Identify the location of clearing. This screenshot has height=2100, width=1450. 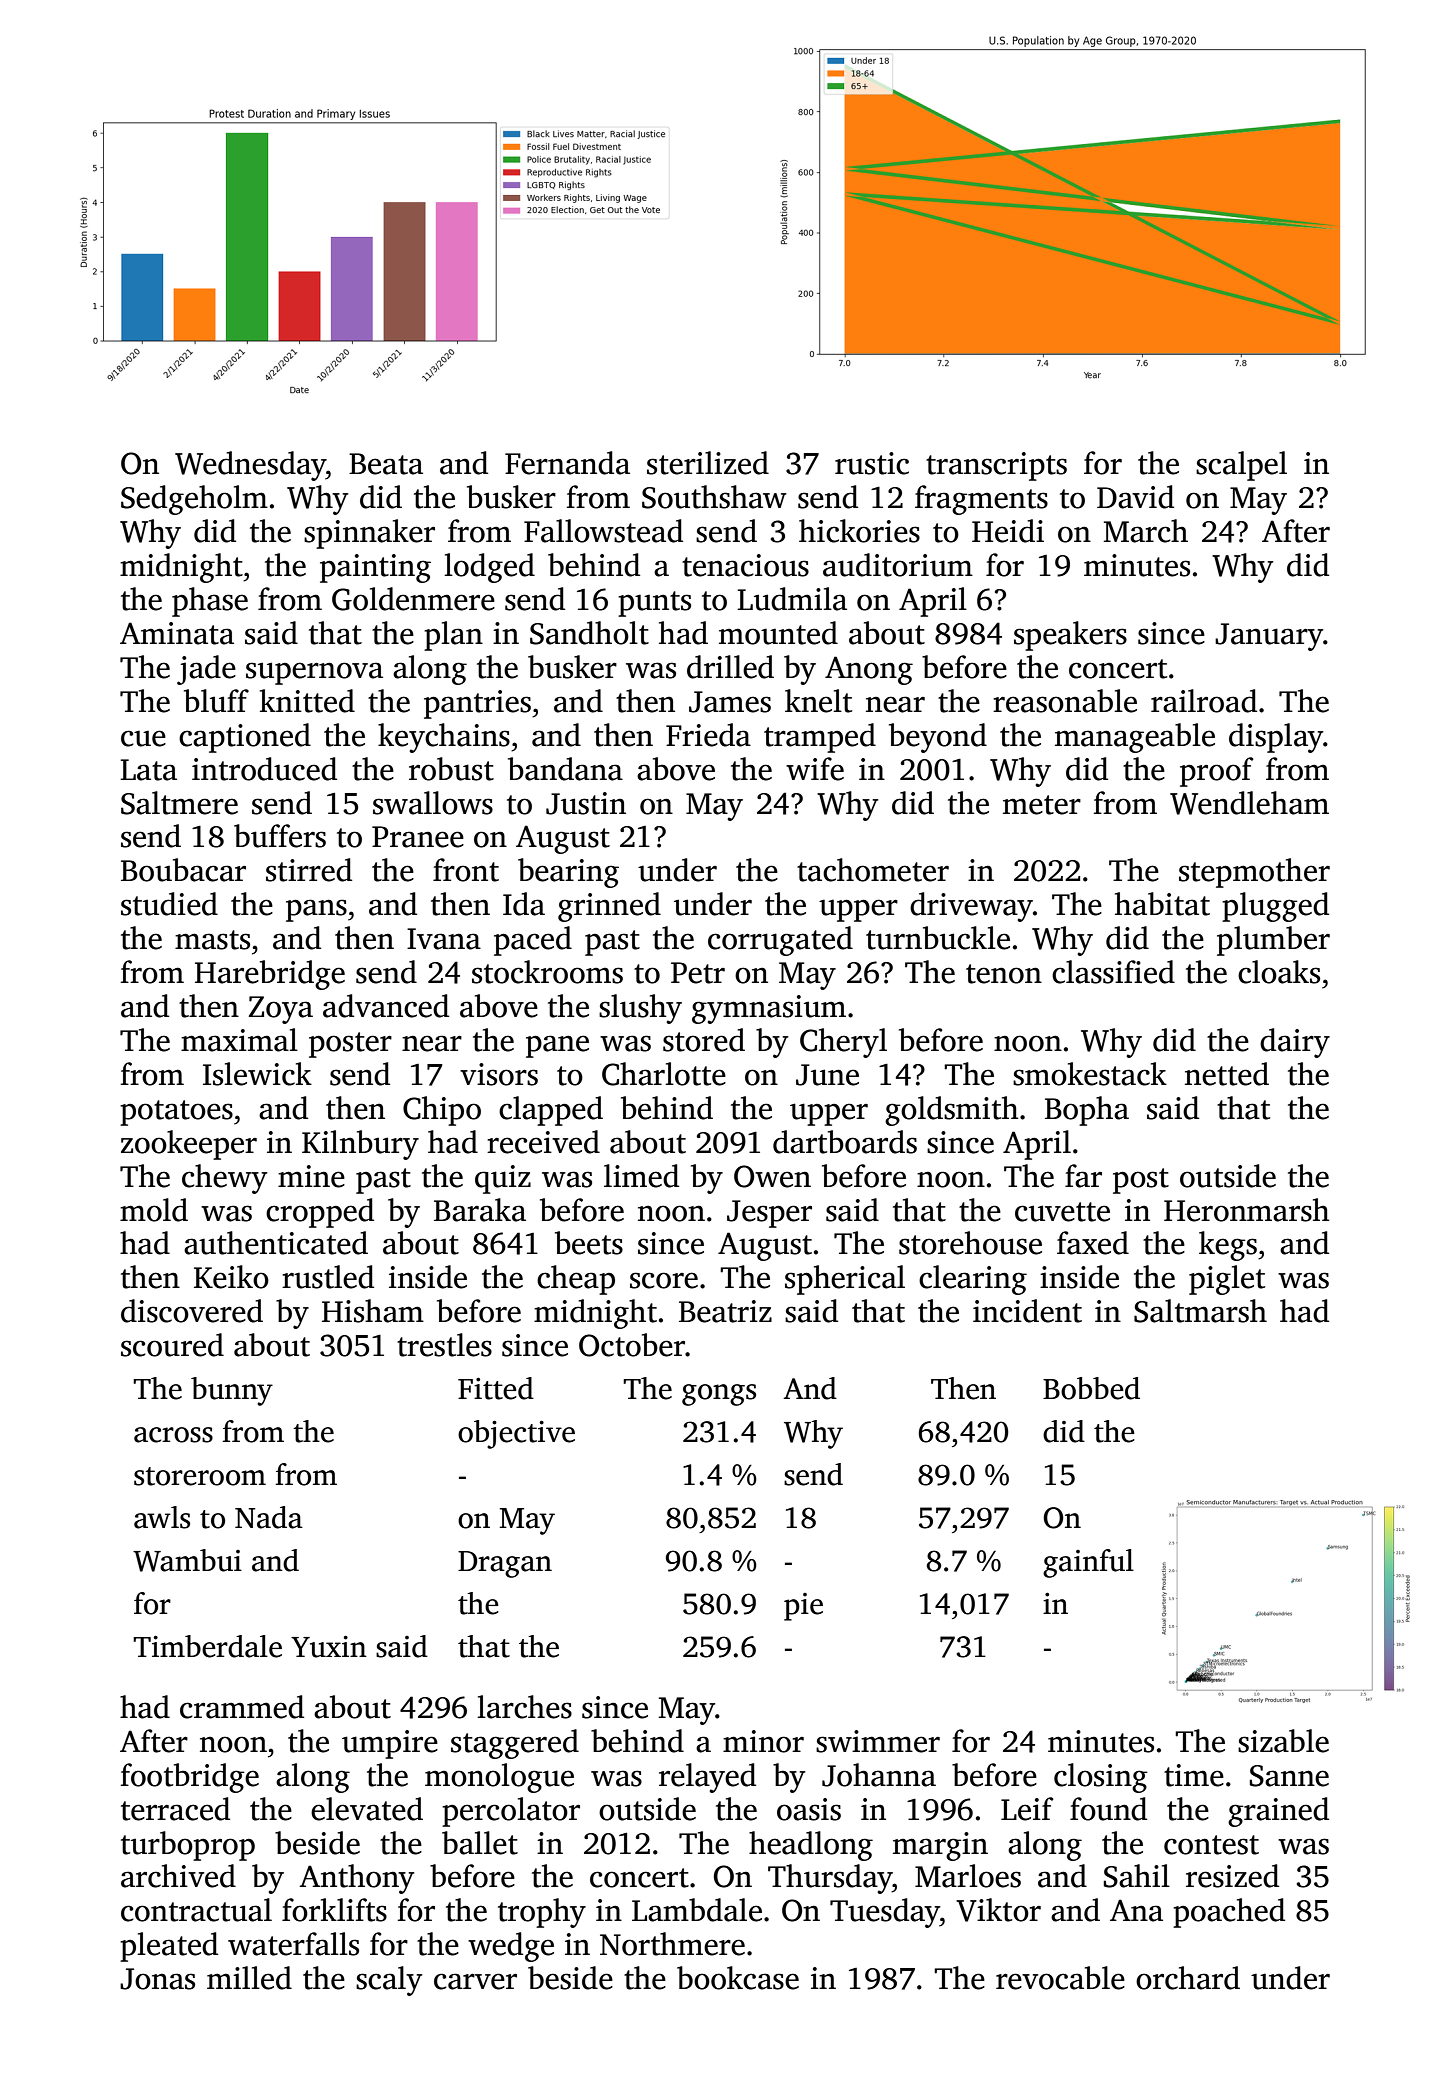
(973, 1280).
